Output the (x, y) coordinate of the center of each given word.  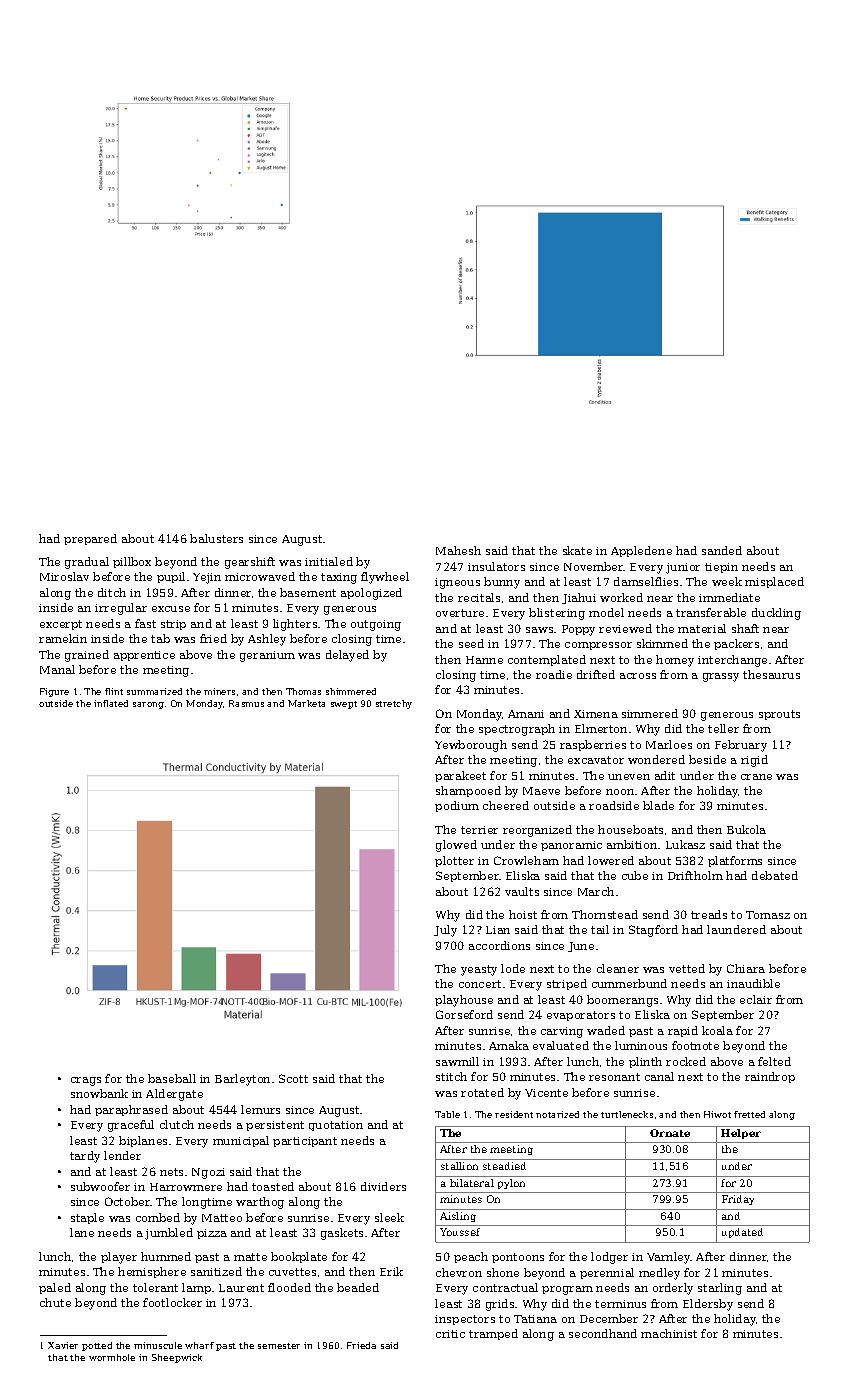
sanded (722, 550)
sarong (148, 705)
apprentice (144, 656)
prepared (90, 539)
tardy (85, 1157)
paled (55, 1288)
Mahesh (458, 550)
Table (447, 1114)
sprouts (779, 715)
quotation (336, 1126)
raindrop (770, 1077)
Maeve (541, 791)
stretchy (394, 704)
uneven (629, 777)
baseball (172, 1078)
